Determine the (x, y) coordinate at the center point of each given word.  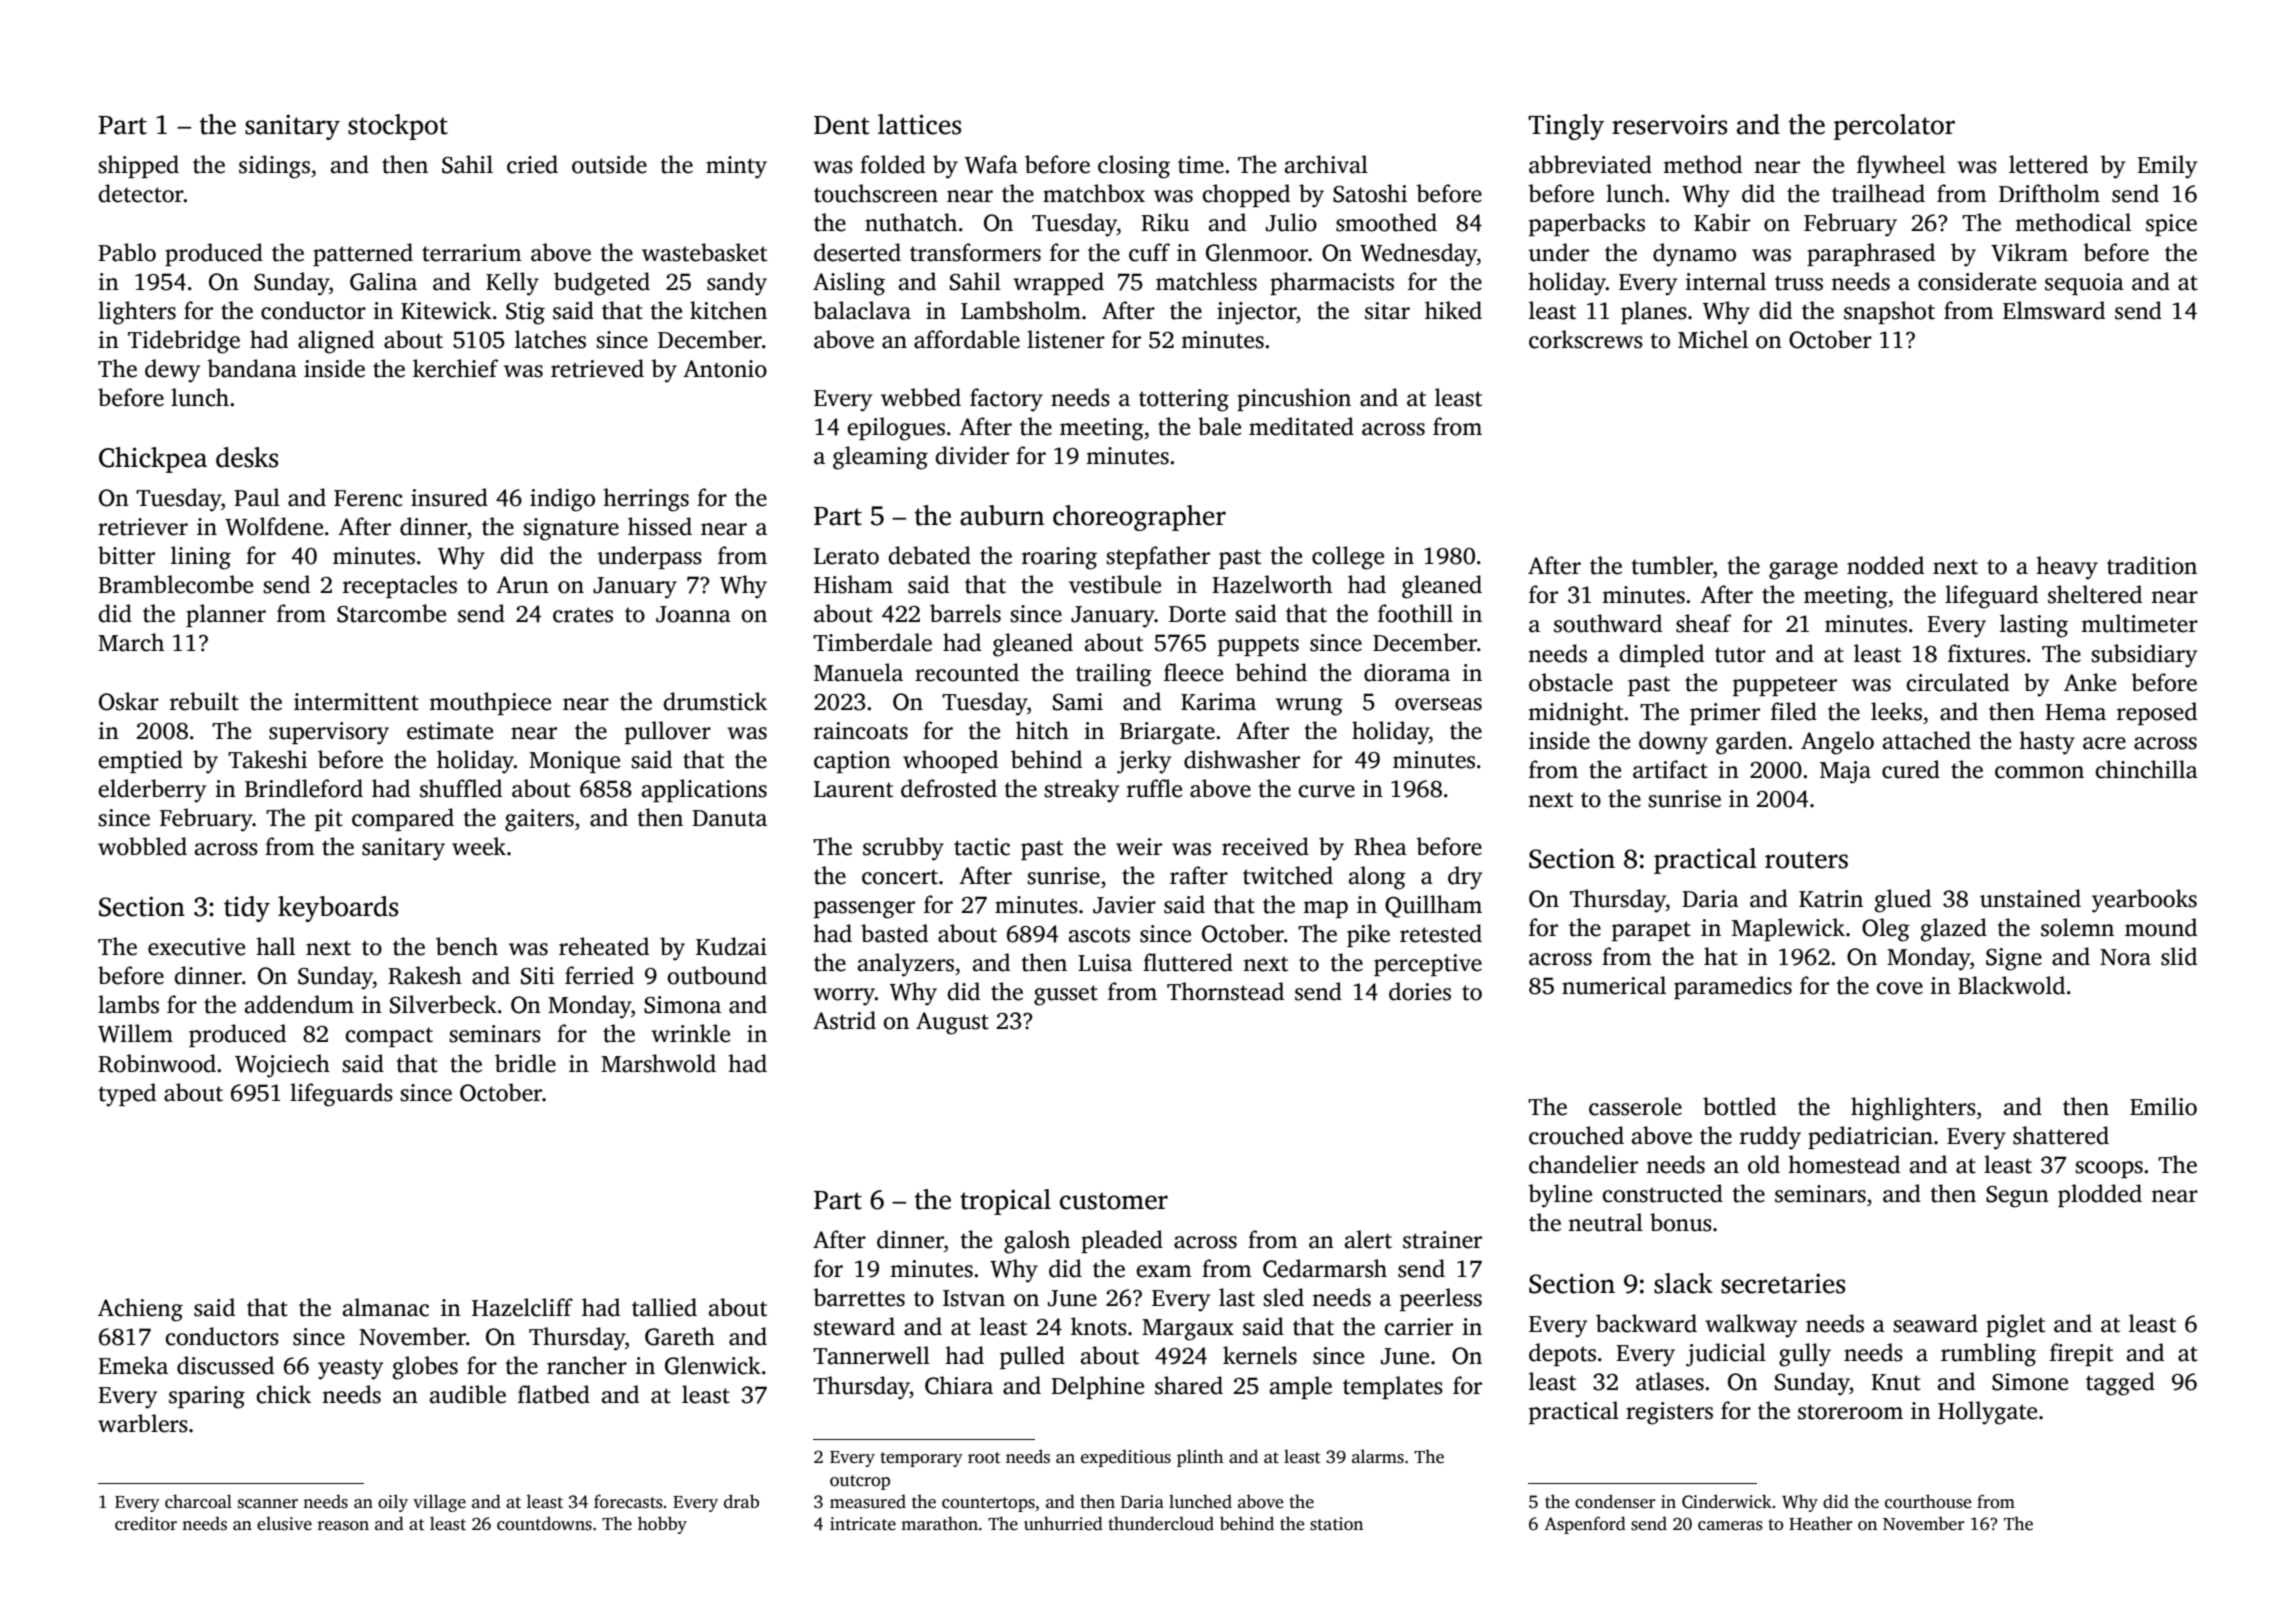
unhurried (1063, 1523)
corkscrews (1586, 339)
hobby (662, 1525)
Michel (1713, 339)
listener (1066, 339)
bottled (1739, 1106)
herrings (646, 500)
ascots (1099, 935)
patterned (363, 254)
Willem (135, 1033)
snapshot (1889, 312)
